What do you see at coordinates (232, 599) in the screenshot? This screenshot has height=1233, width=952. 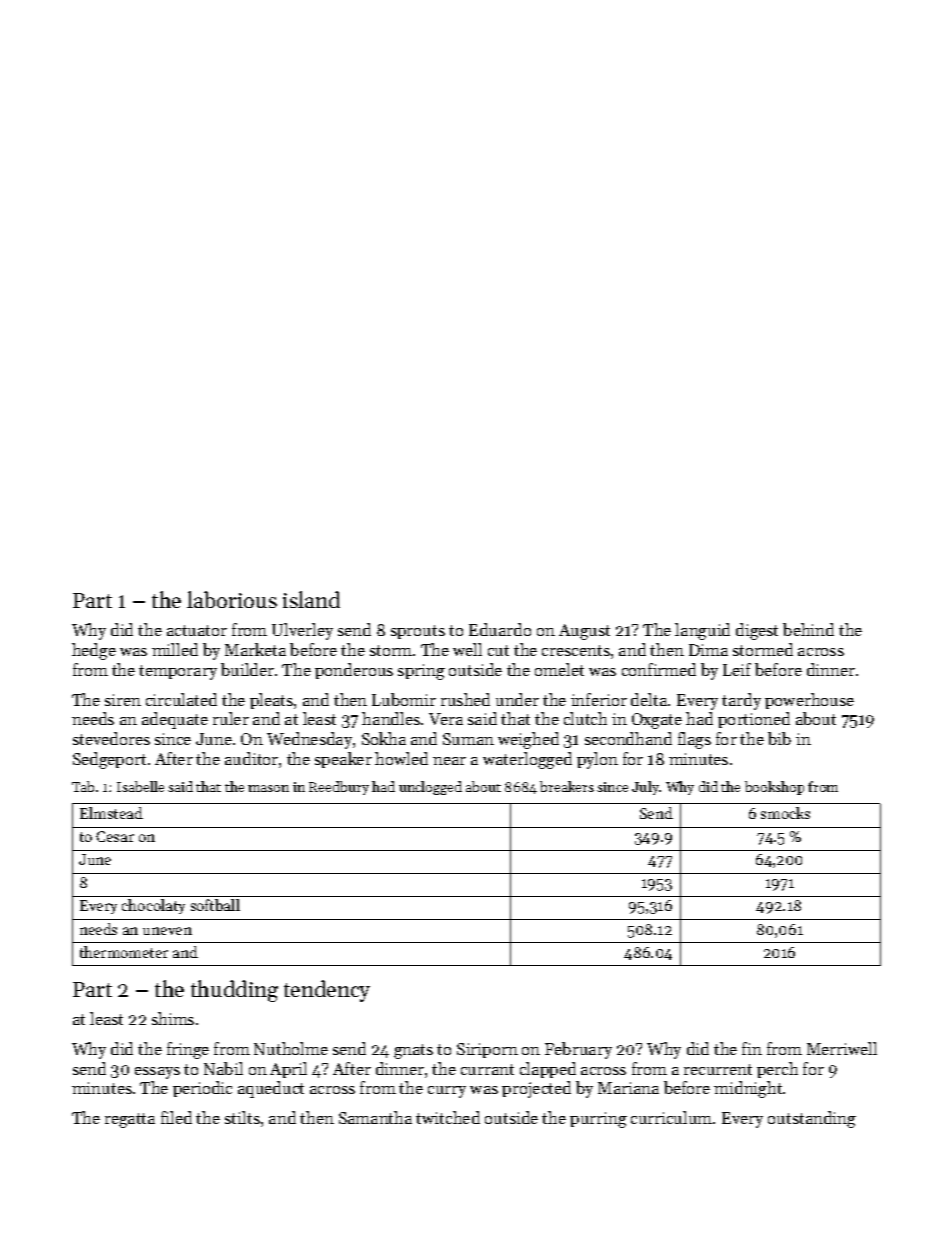 I see `laborious` at bounding box center [232, 599].
